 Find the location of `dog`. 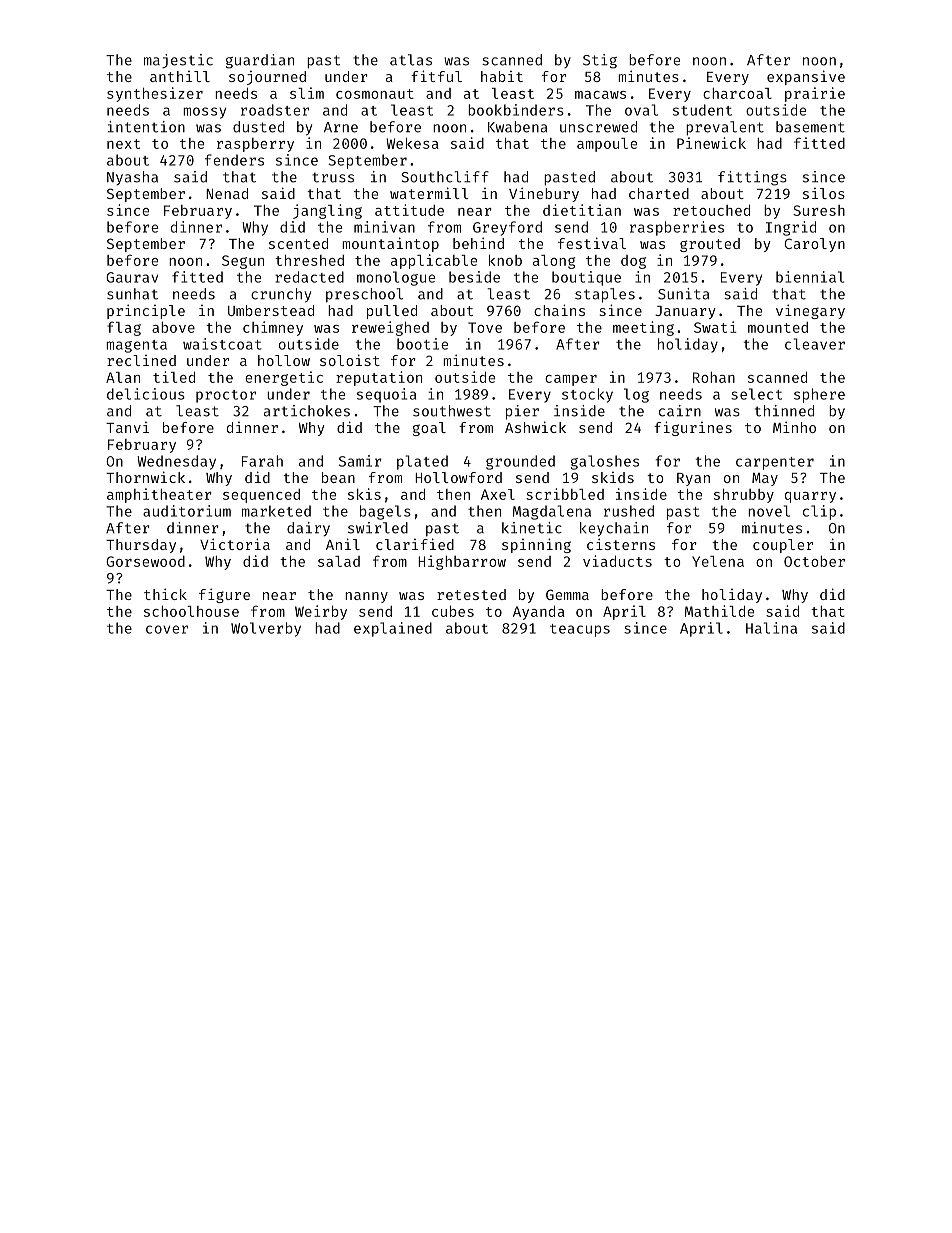

dog is located at coordinates (633, 262).
